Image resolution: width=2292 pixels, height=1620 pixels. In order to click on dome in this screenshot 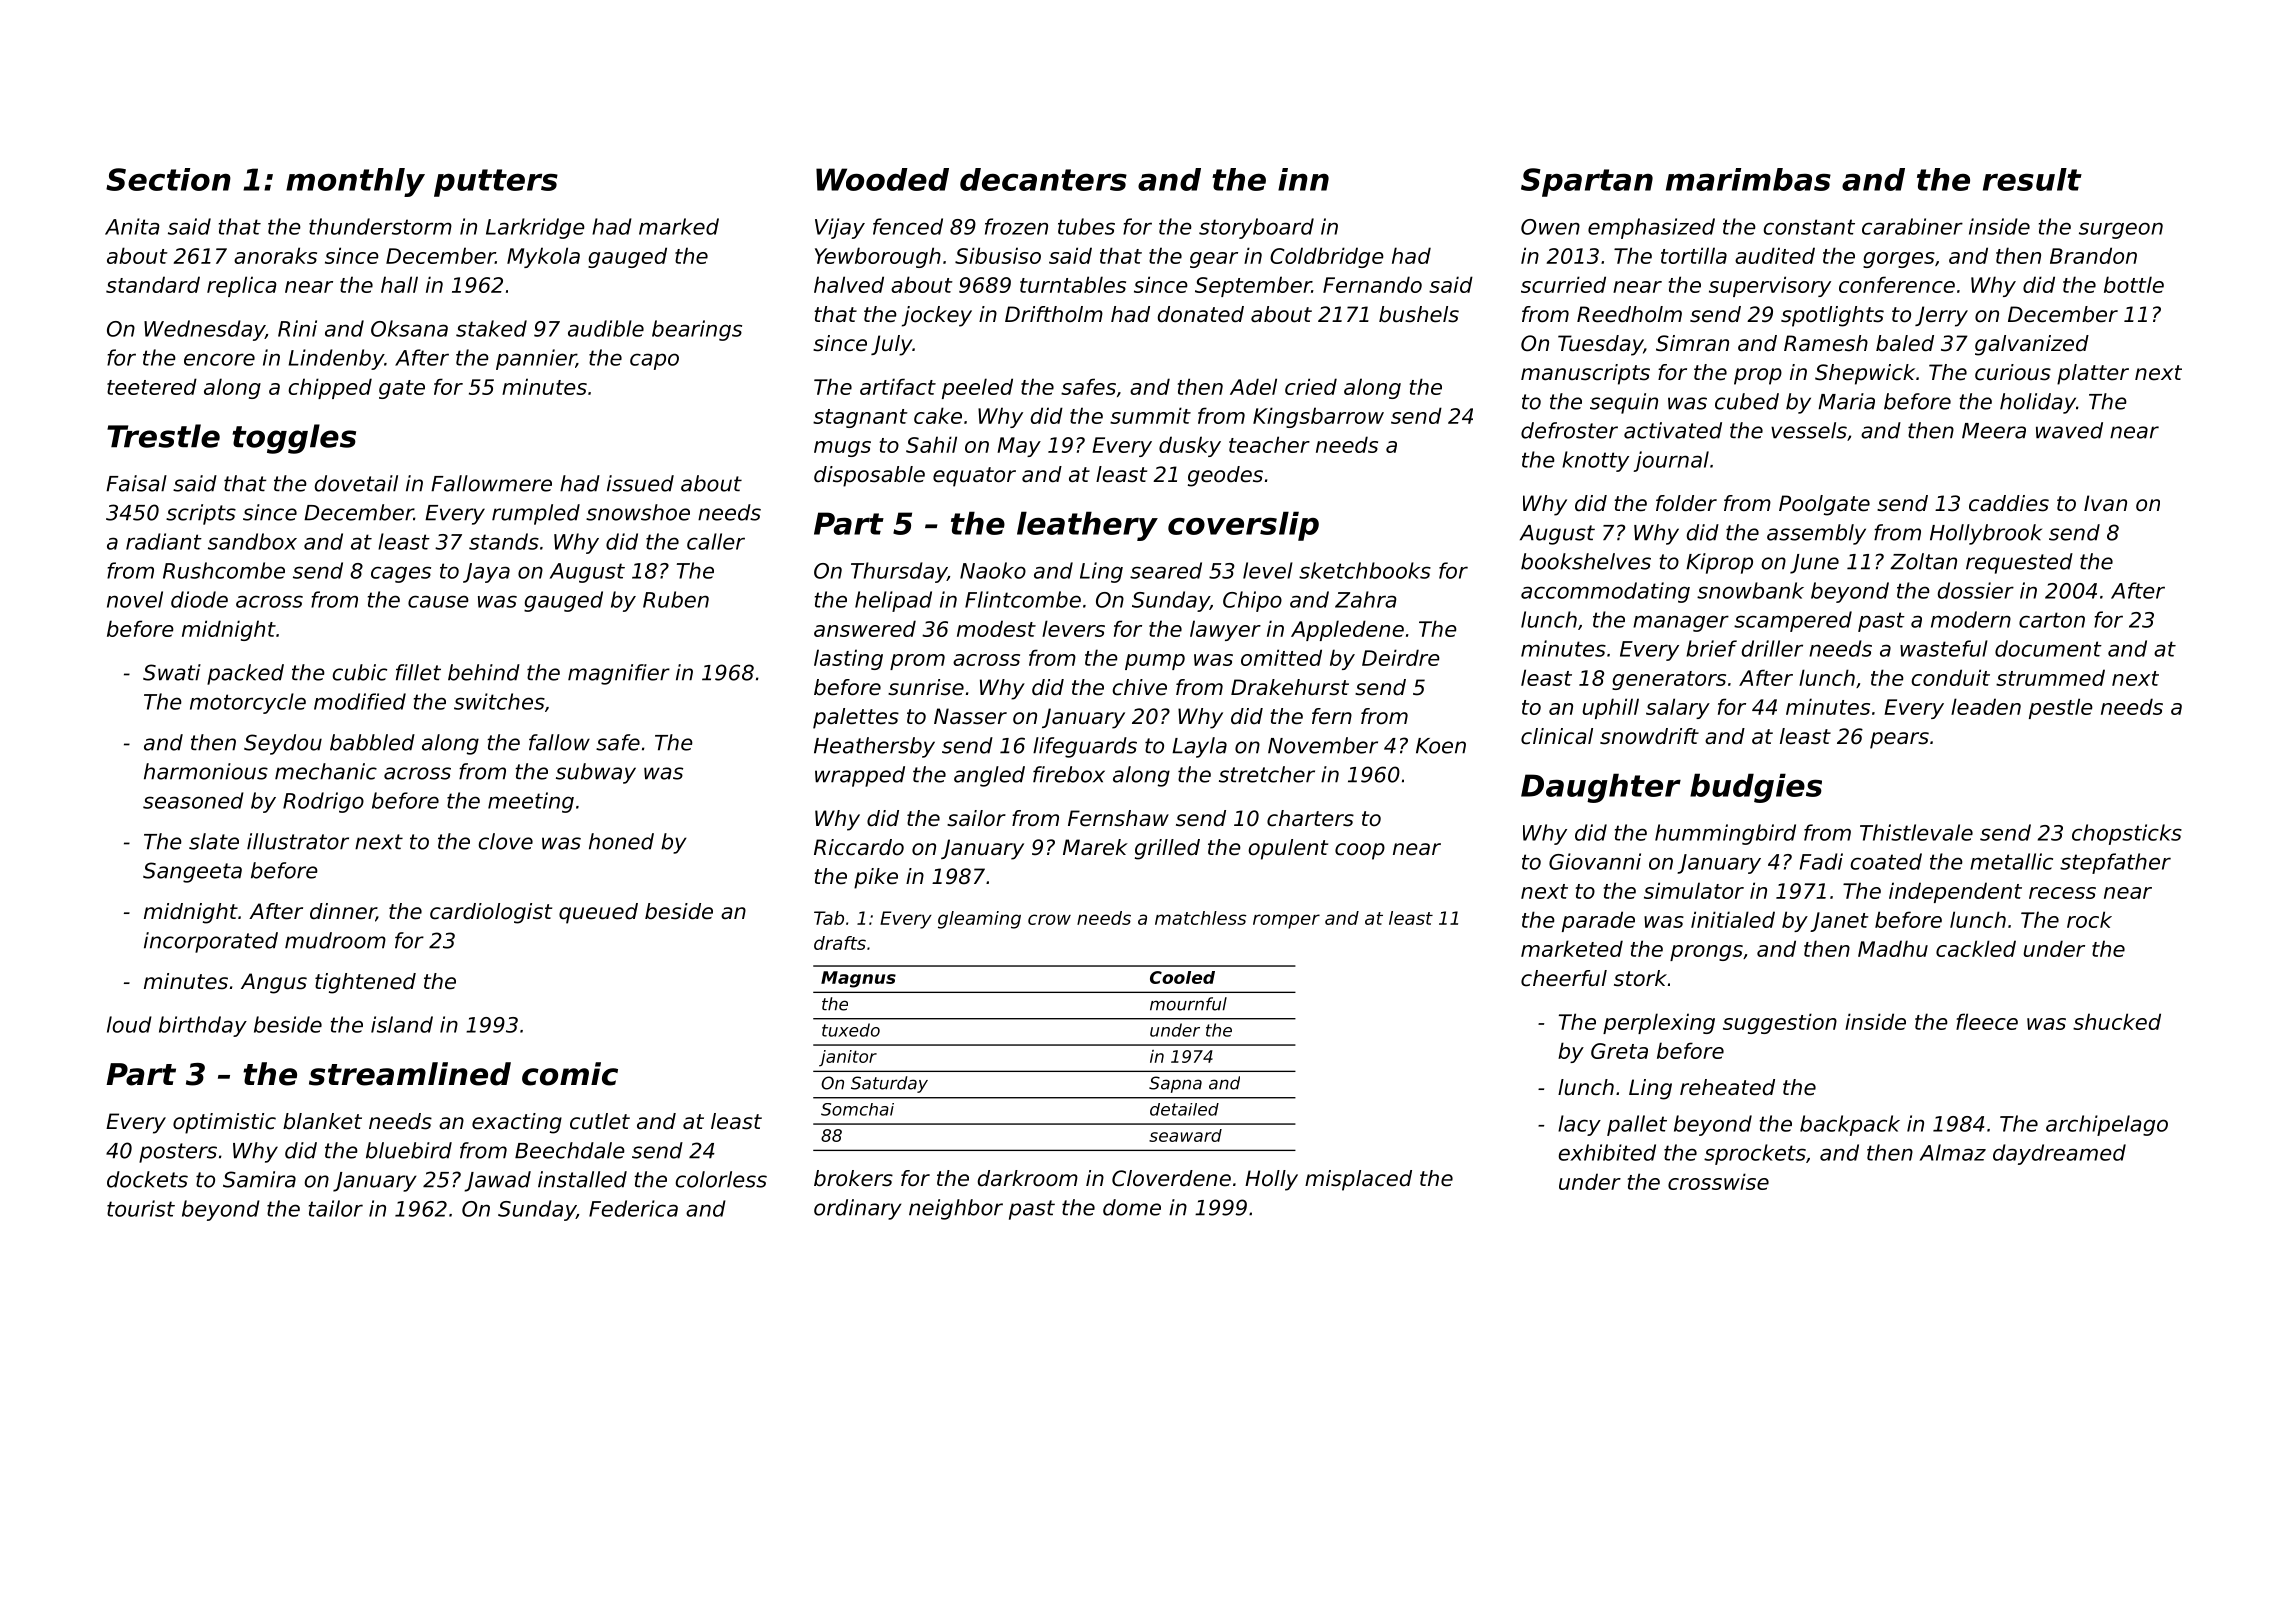, I will do `click(1132, 1207)`.
